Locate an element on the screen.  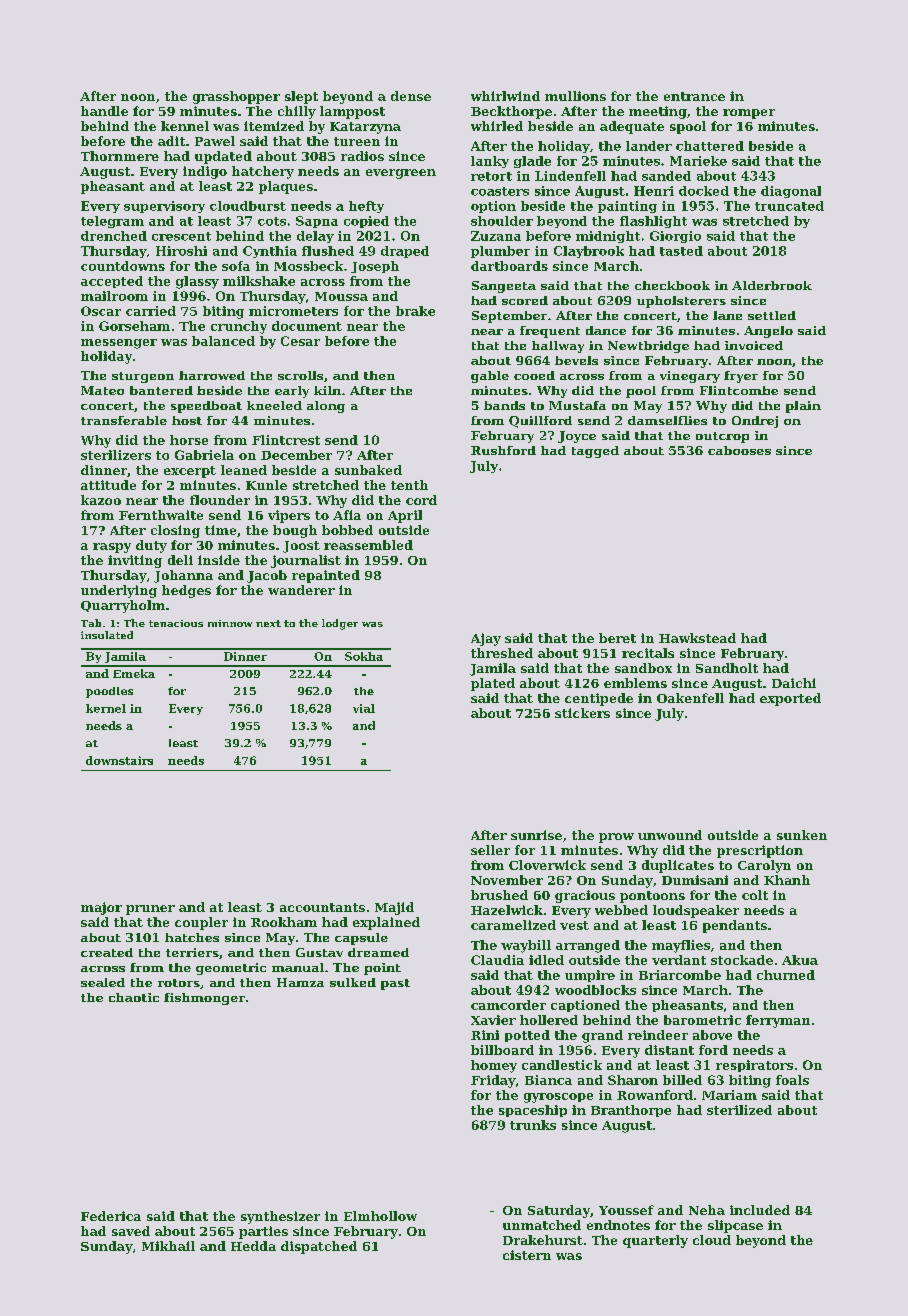
minnow is located at coordinates (230, 623).
